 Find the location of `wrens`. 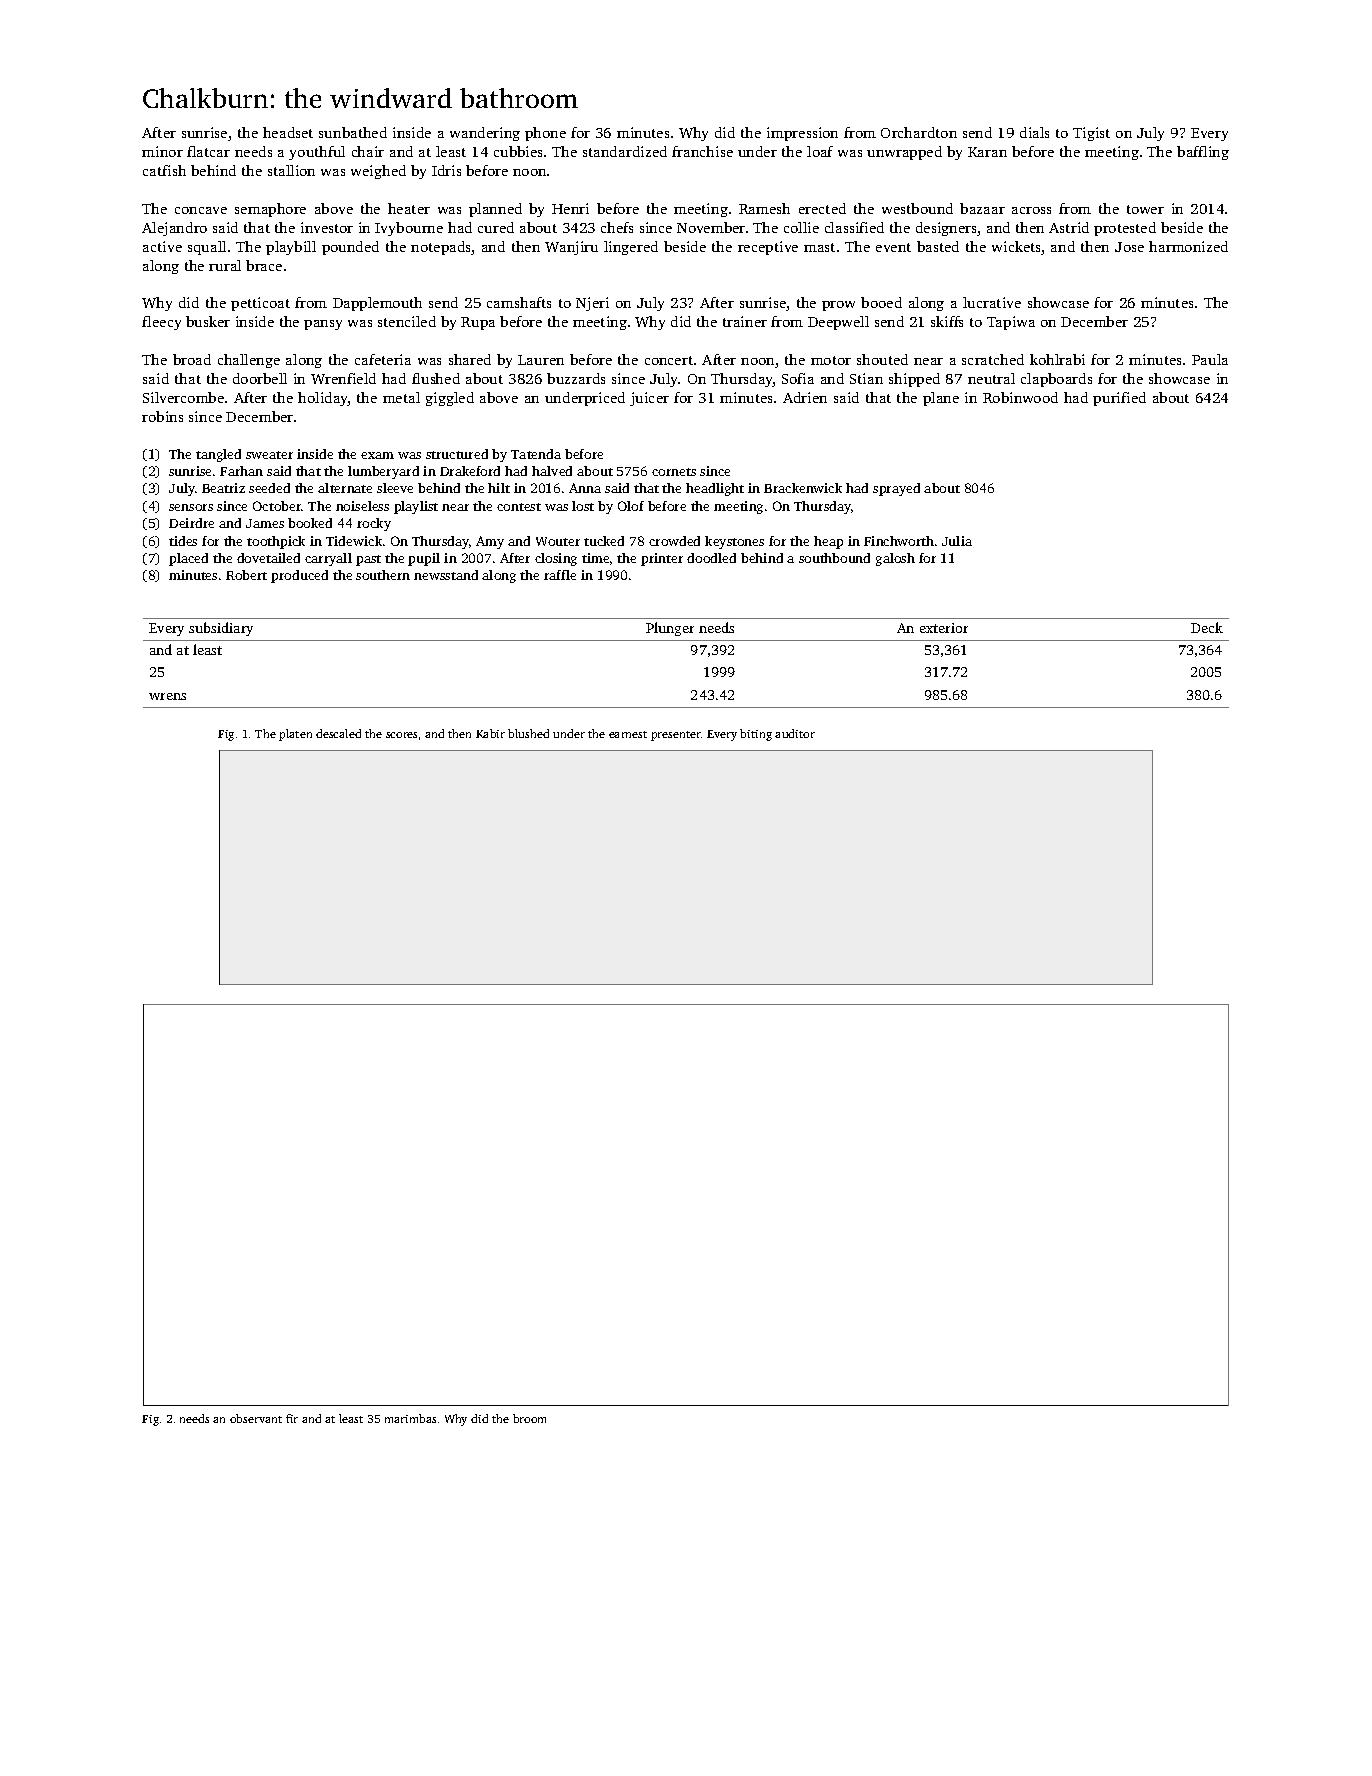

wrens is located at coordinates (167, 696).
